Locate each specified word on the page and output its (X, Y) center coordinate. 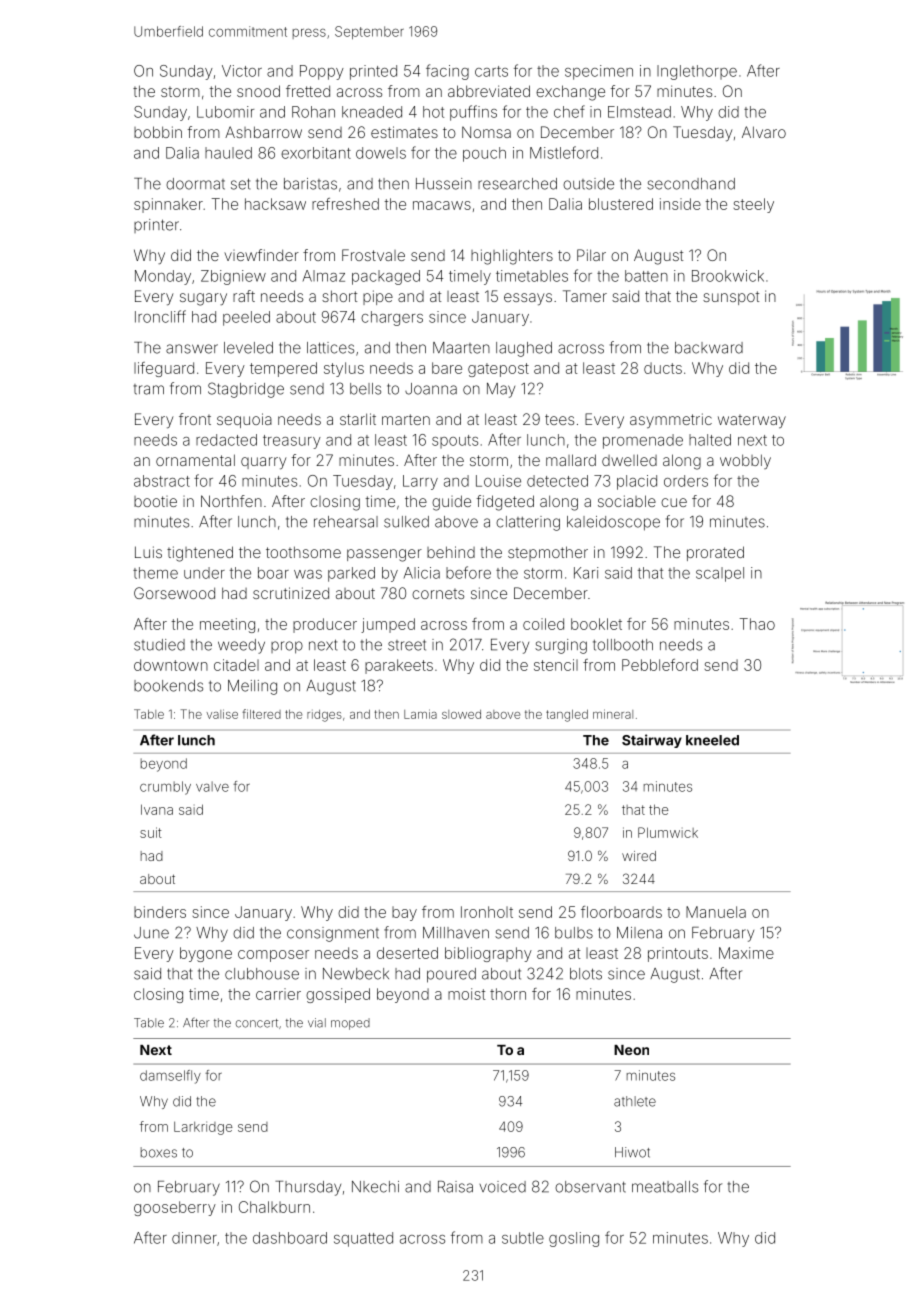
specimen (599, 72)
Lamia (420, 714)
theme (155, 573)
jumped (388, 625)
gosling (574, 1239)
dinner (194, 1238)
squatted (363, 1239)
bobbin (158, 132)
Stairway (652, 741)
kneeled (712, 740)
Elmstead (639, 112)
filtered (261, 714)
